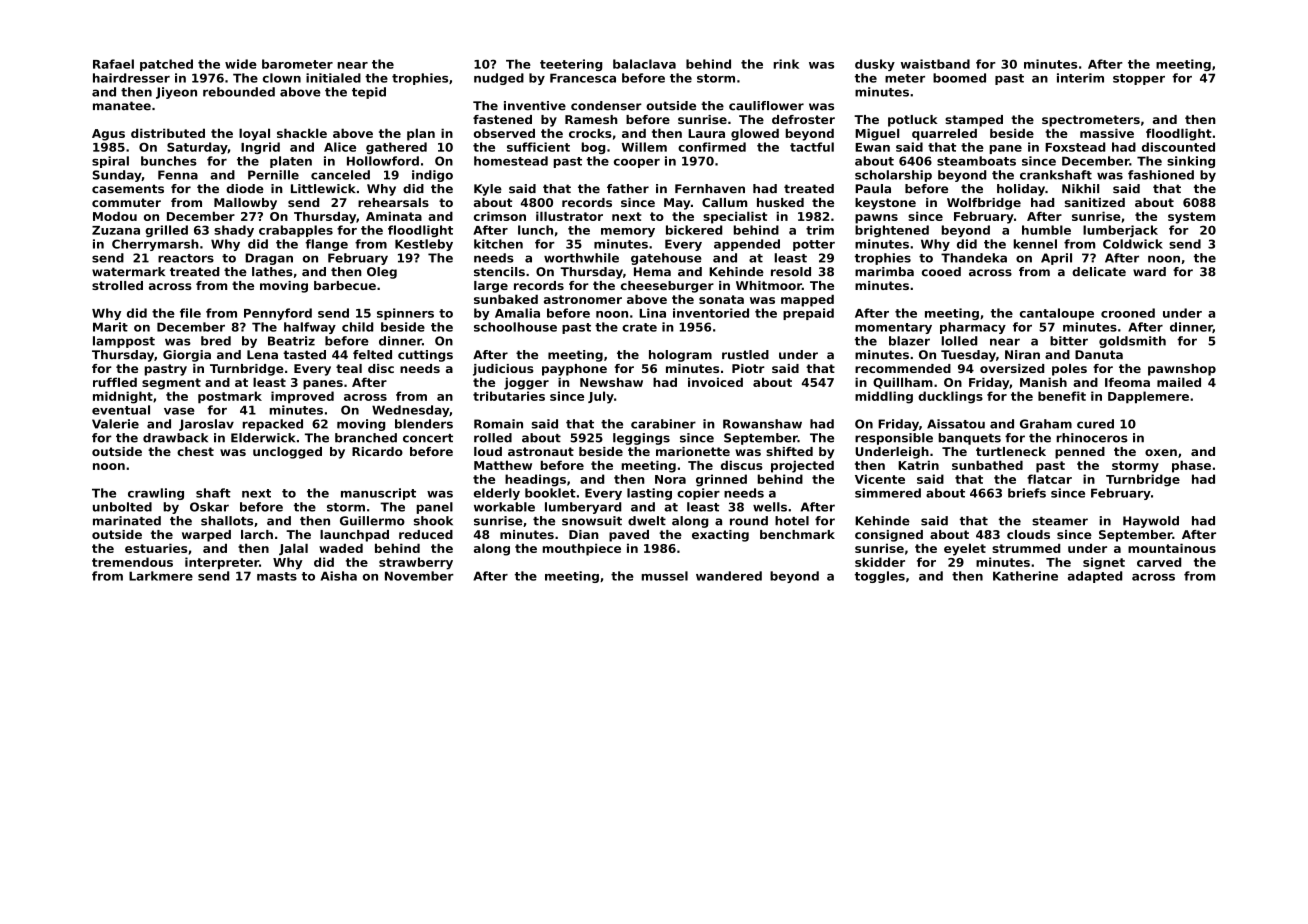 This page has width=1308, height=924. What do you see at coordinates (161, 576) in the page?
I see `Larkmere` at bounding box center [161, 576].
